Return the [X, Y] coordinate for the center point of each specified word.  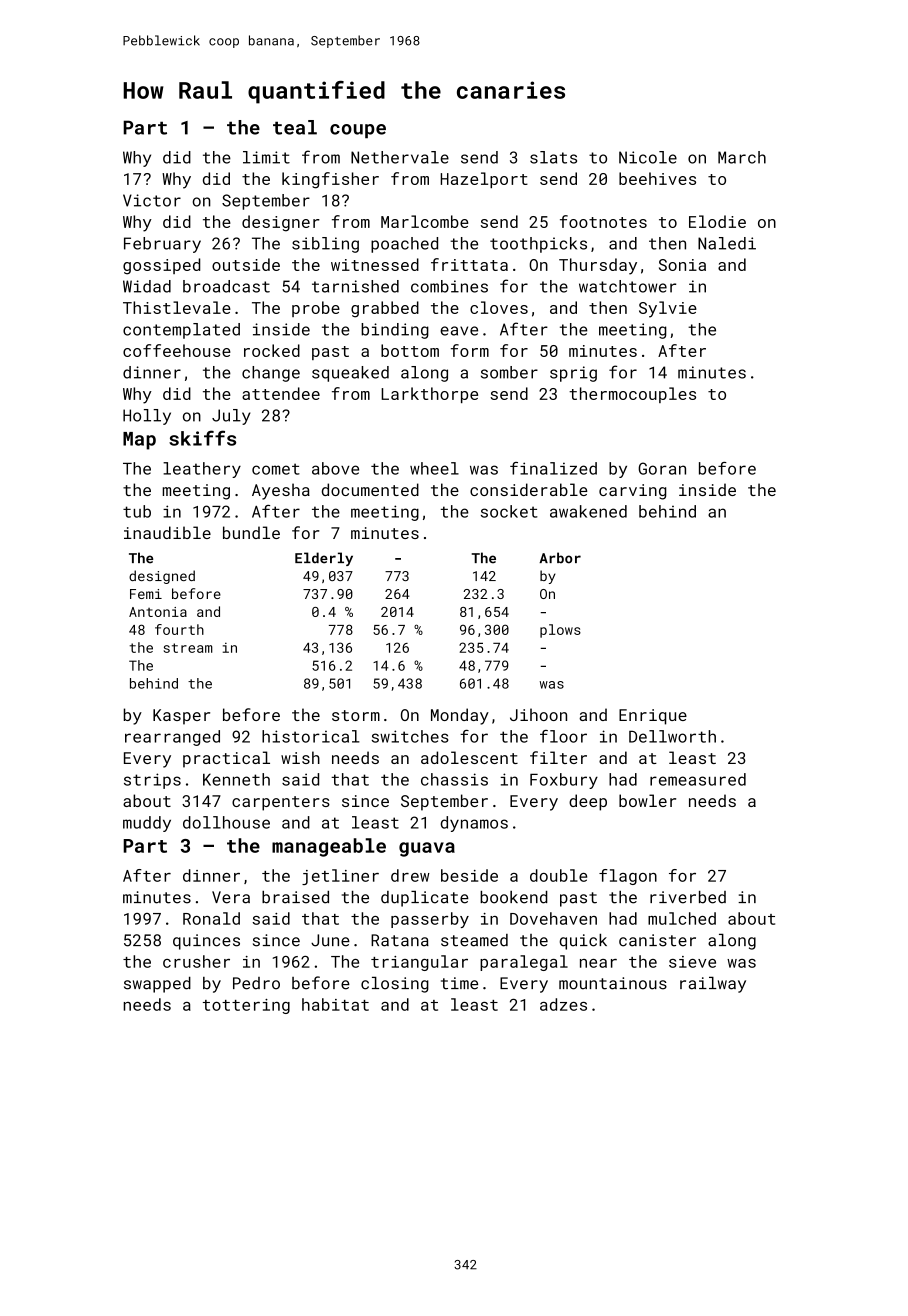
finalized [553, 468]
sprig [573, 374]
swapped [157, 985]
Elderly [324, 559]
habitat [335, 1004]
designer [281, 223]
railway [713, 985]
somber [509, 372]
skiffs [202, 438]
